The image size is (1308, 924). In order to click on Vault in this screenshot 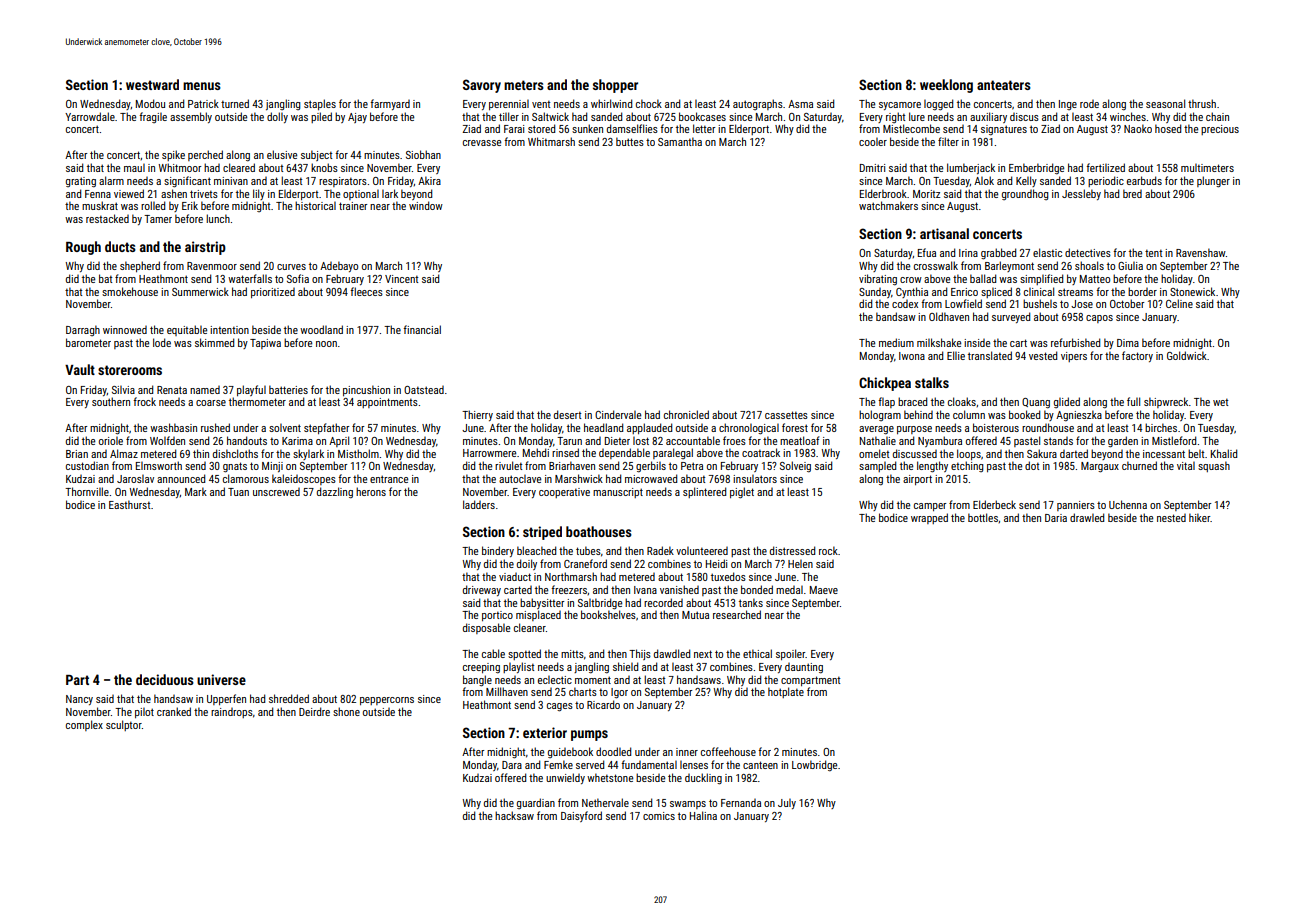, I will do `click(80, 369)`.
